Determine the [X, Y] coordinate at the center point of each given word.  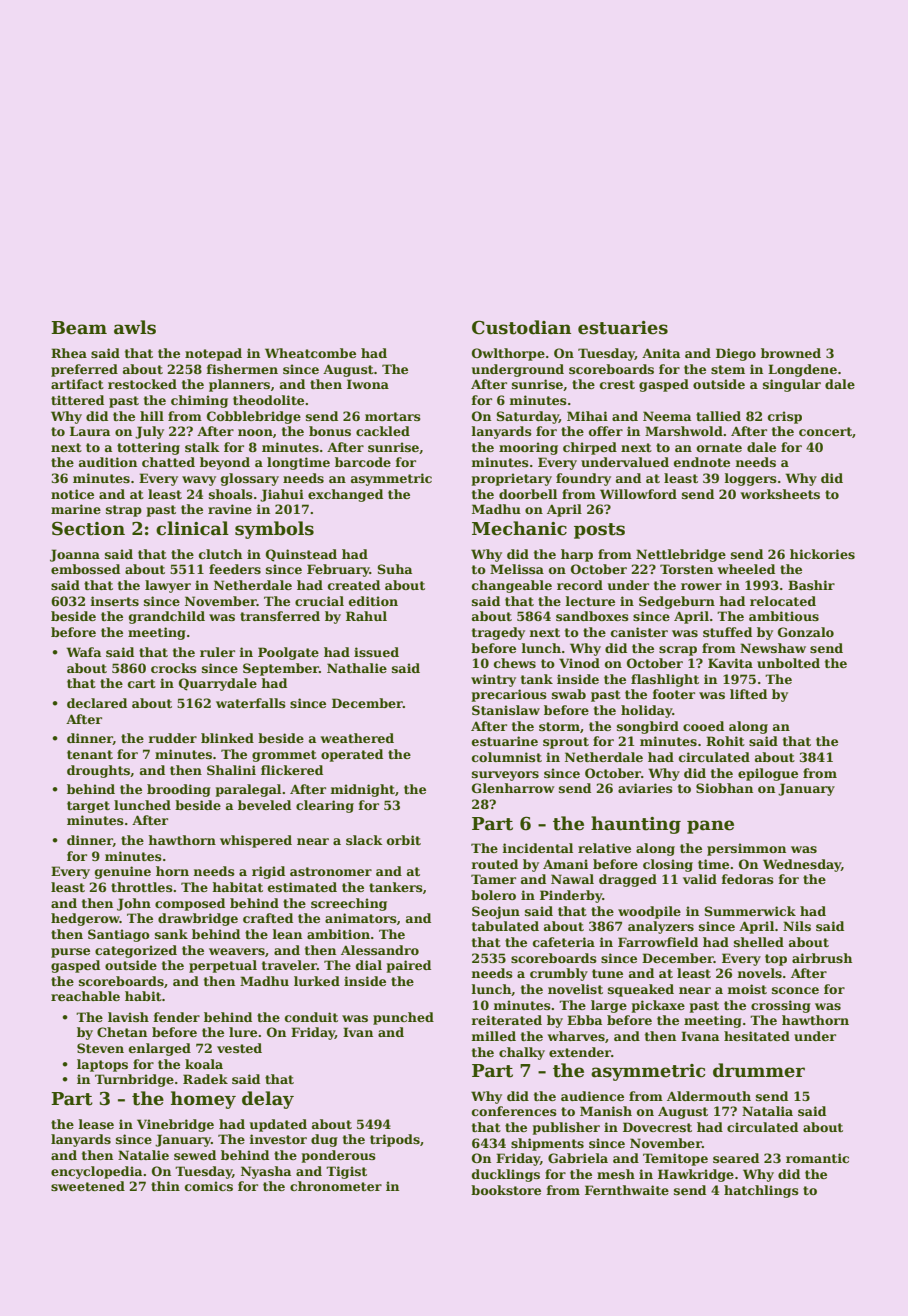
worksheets [780, 494]
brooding [179, 790]
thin [165, 1186]
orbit [404, 840]
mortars [393, 416]
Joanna [75, 555]
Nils [797, 926]
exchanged [345, 495]
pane [710, 827]
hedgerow [85, 919]
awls [135, 327]
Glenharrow [513, 788]
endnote [702, 462]
